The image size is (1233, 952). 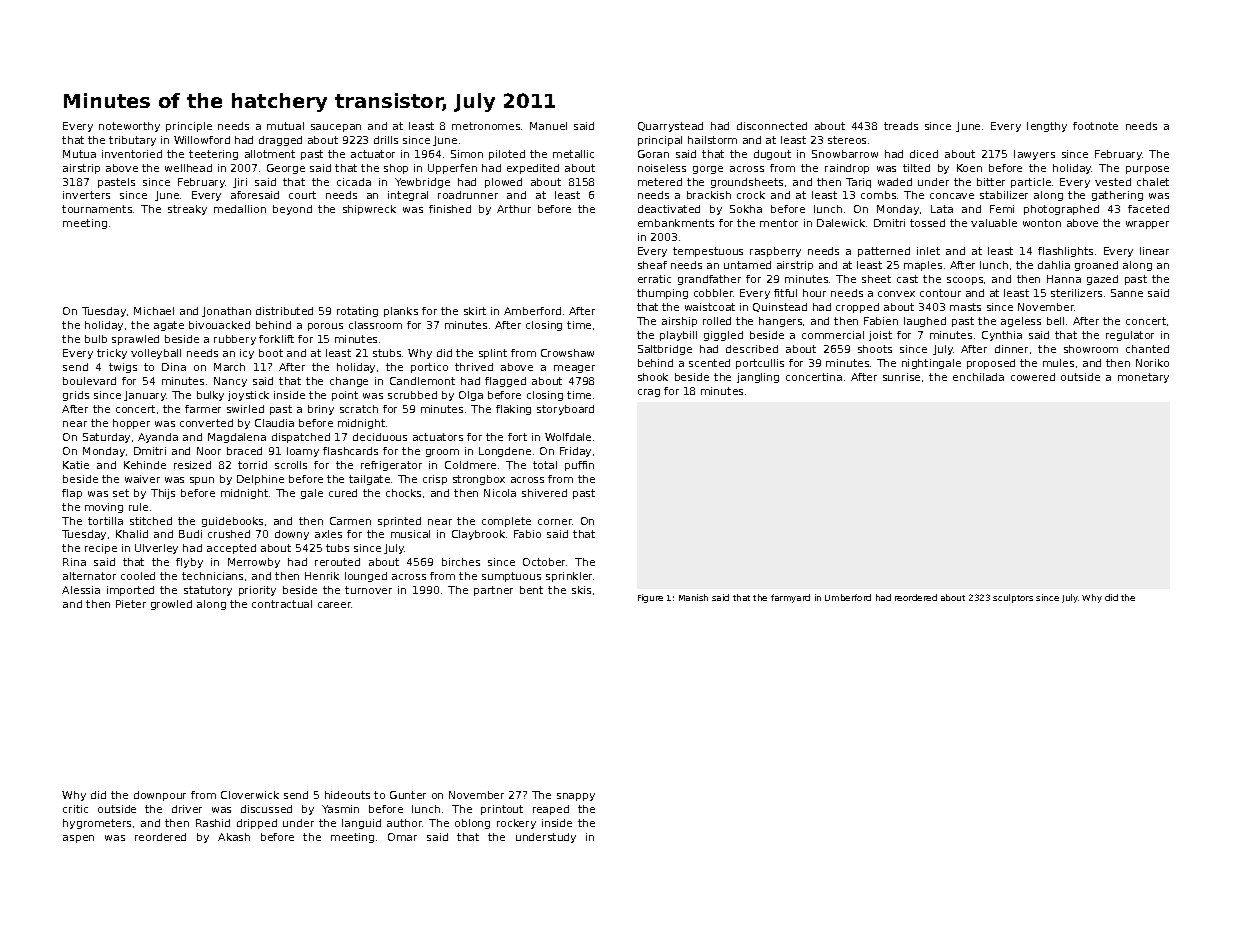 What do you see at coordinates (121, 493) in the screenshot?
I see `set` at bounding box center [121, 493].
